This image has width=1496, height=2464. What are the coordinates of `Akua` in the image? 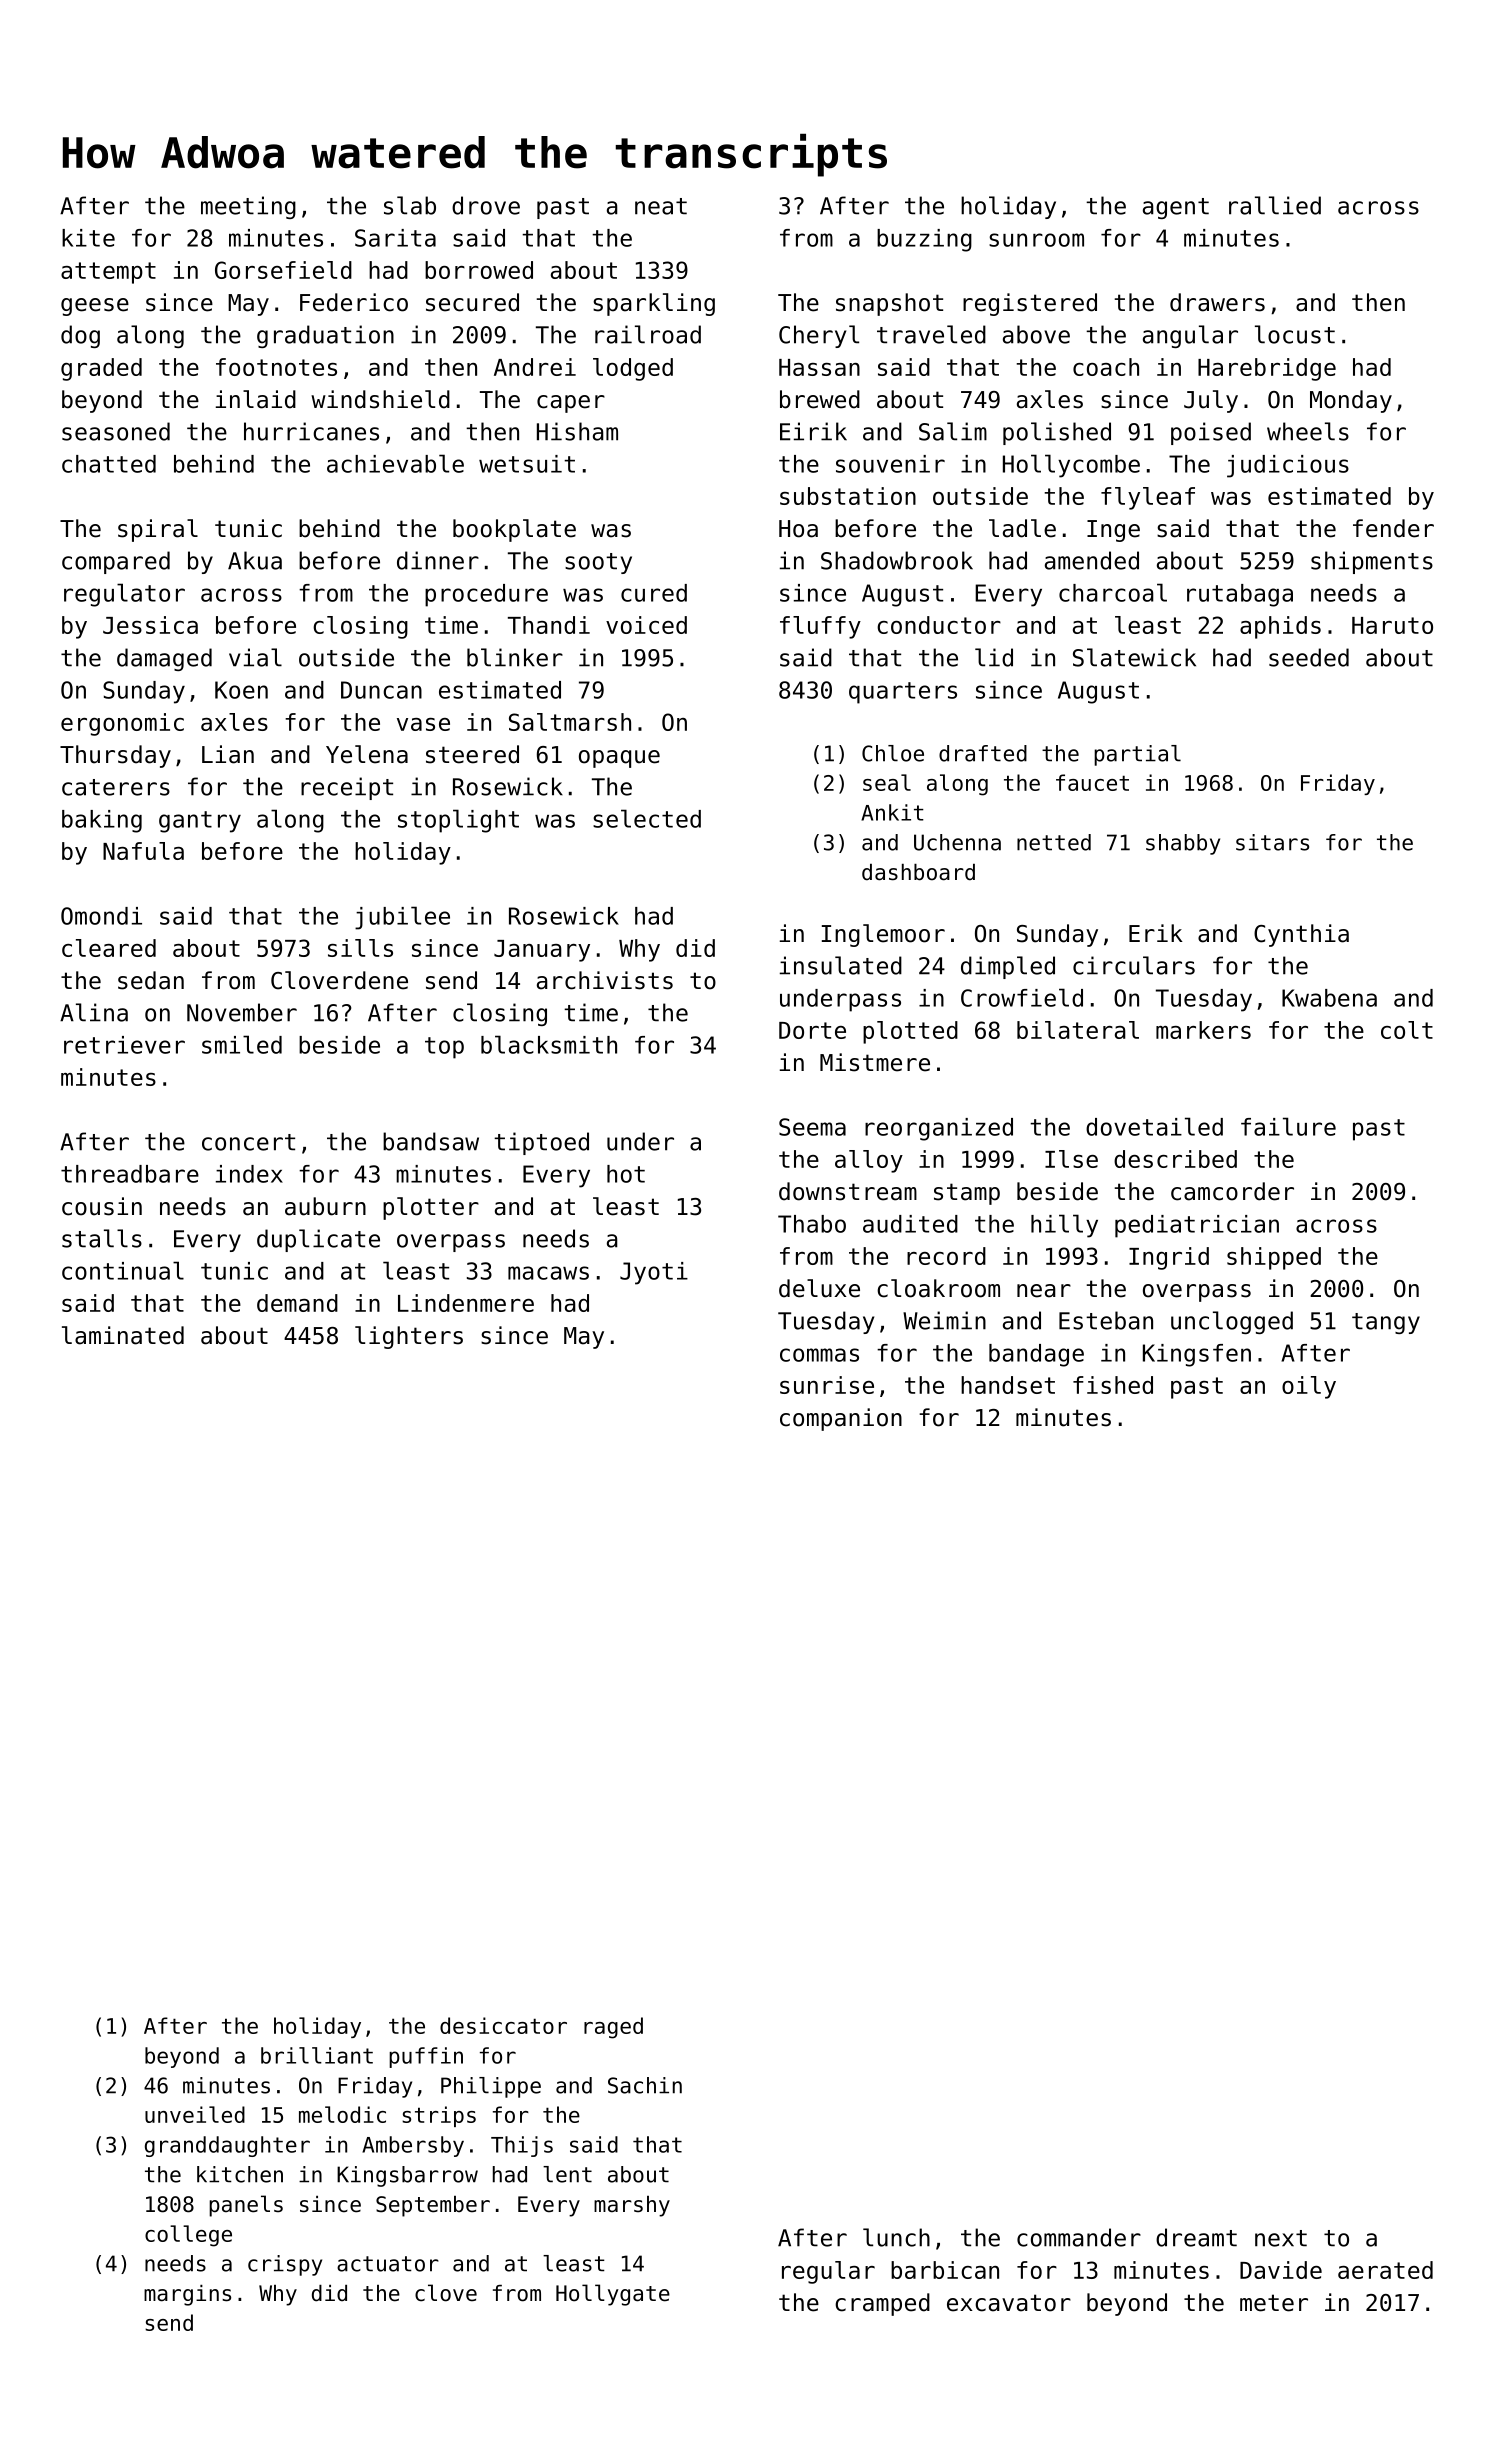 It's located at (255, 560).
